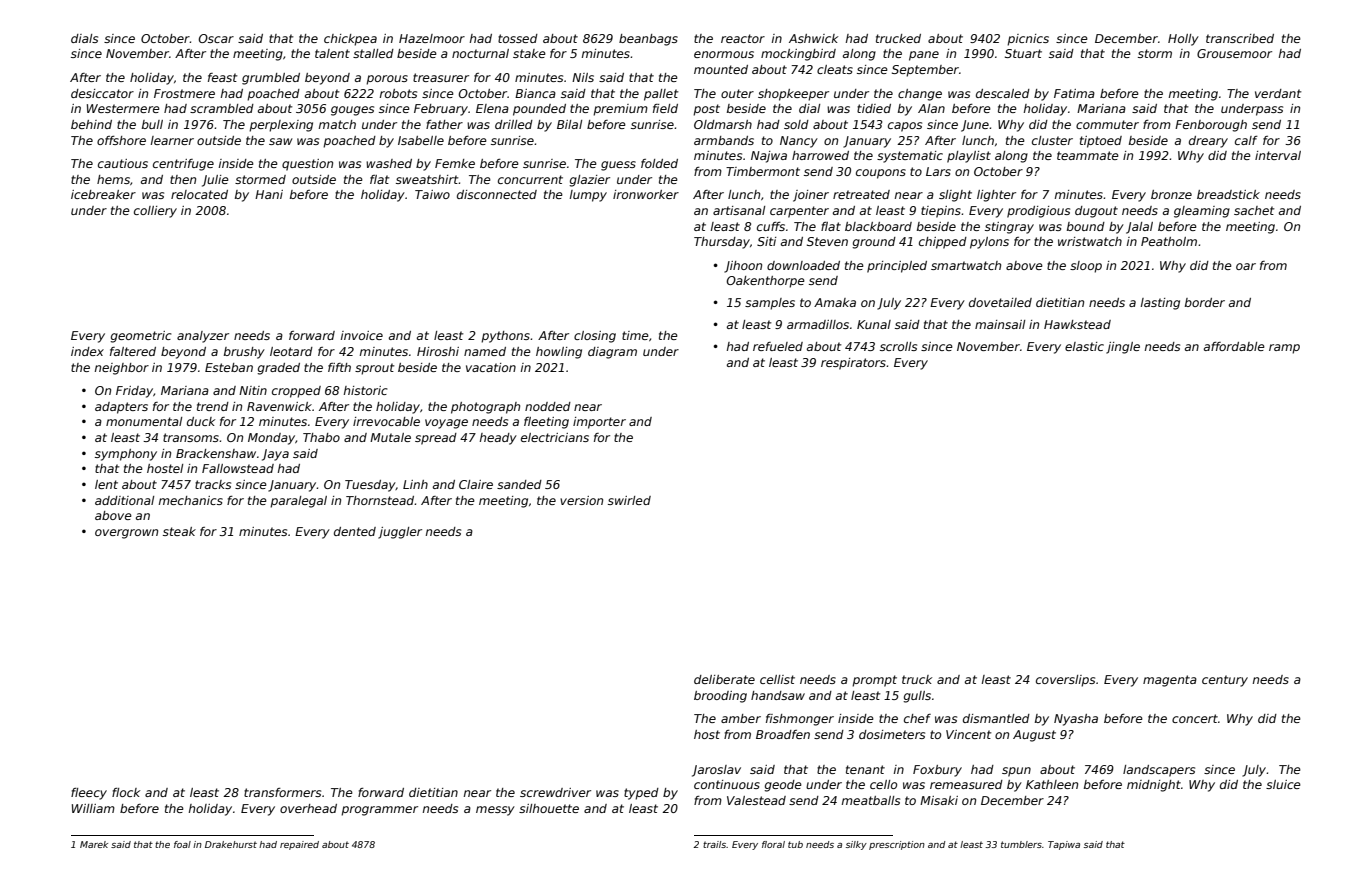 Image resolution: width=1372 pixels, height=887 pixels. I want to click on border, so click(1205, 302).
